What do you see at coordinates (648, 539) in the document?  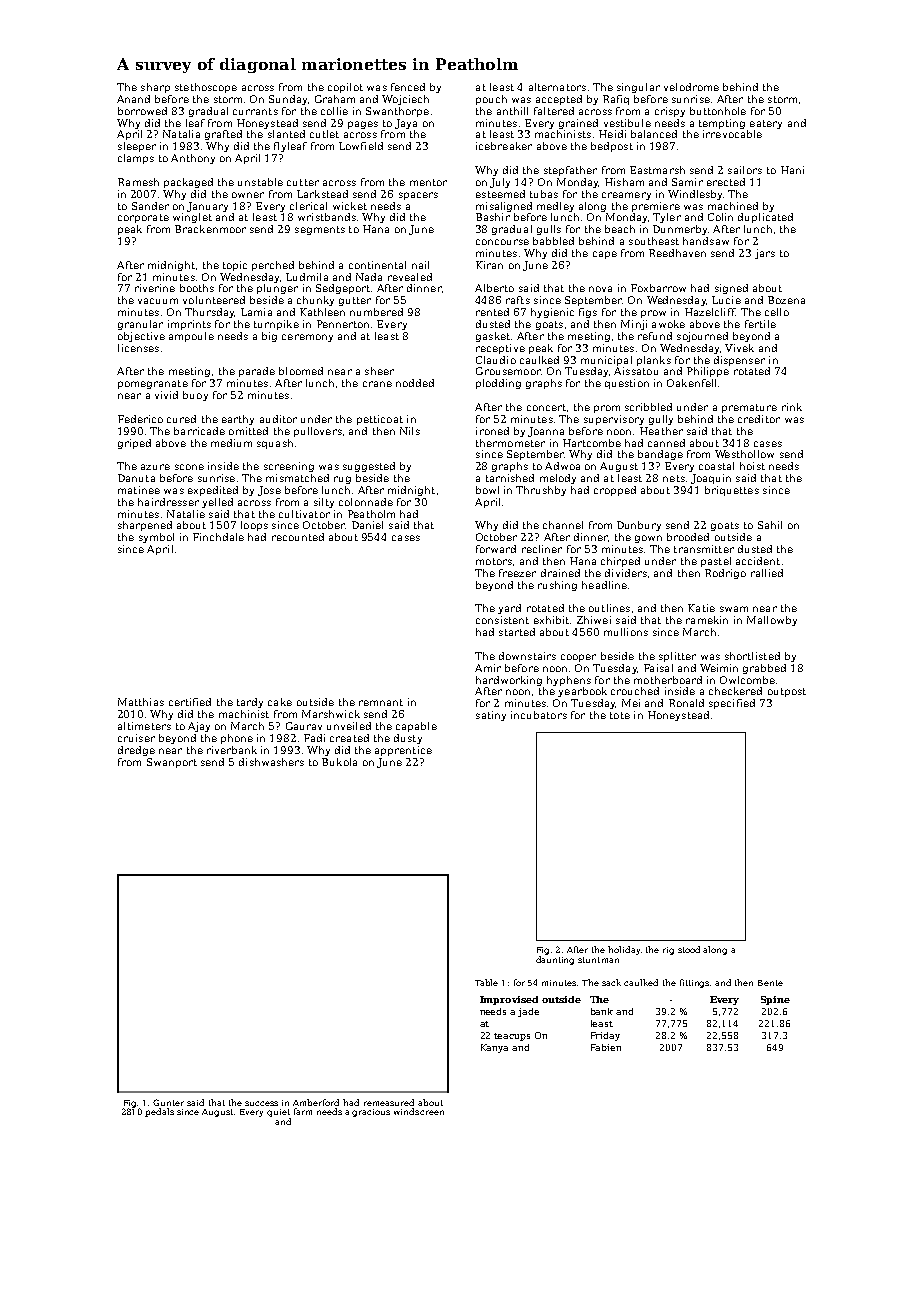 I see `gown` at bounding box center [648, 539].
